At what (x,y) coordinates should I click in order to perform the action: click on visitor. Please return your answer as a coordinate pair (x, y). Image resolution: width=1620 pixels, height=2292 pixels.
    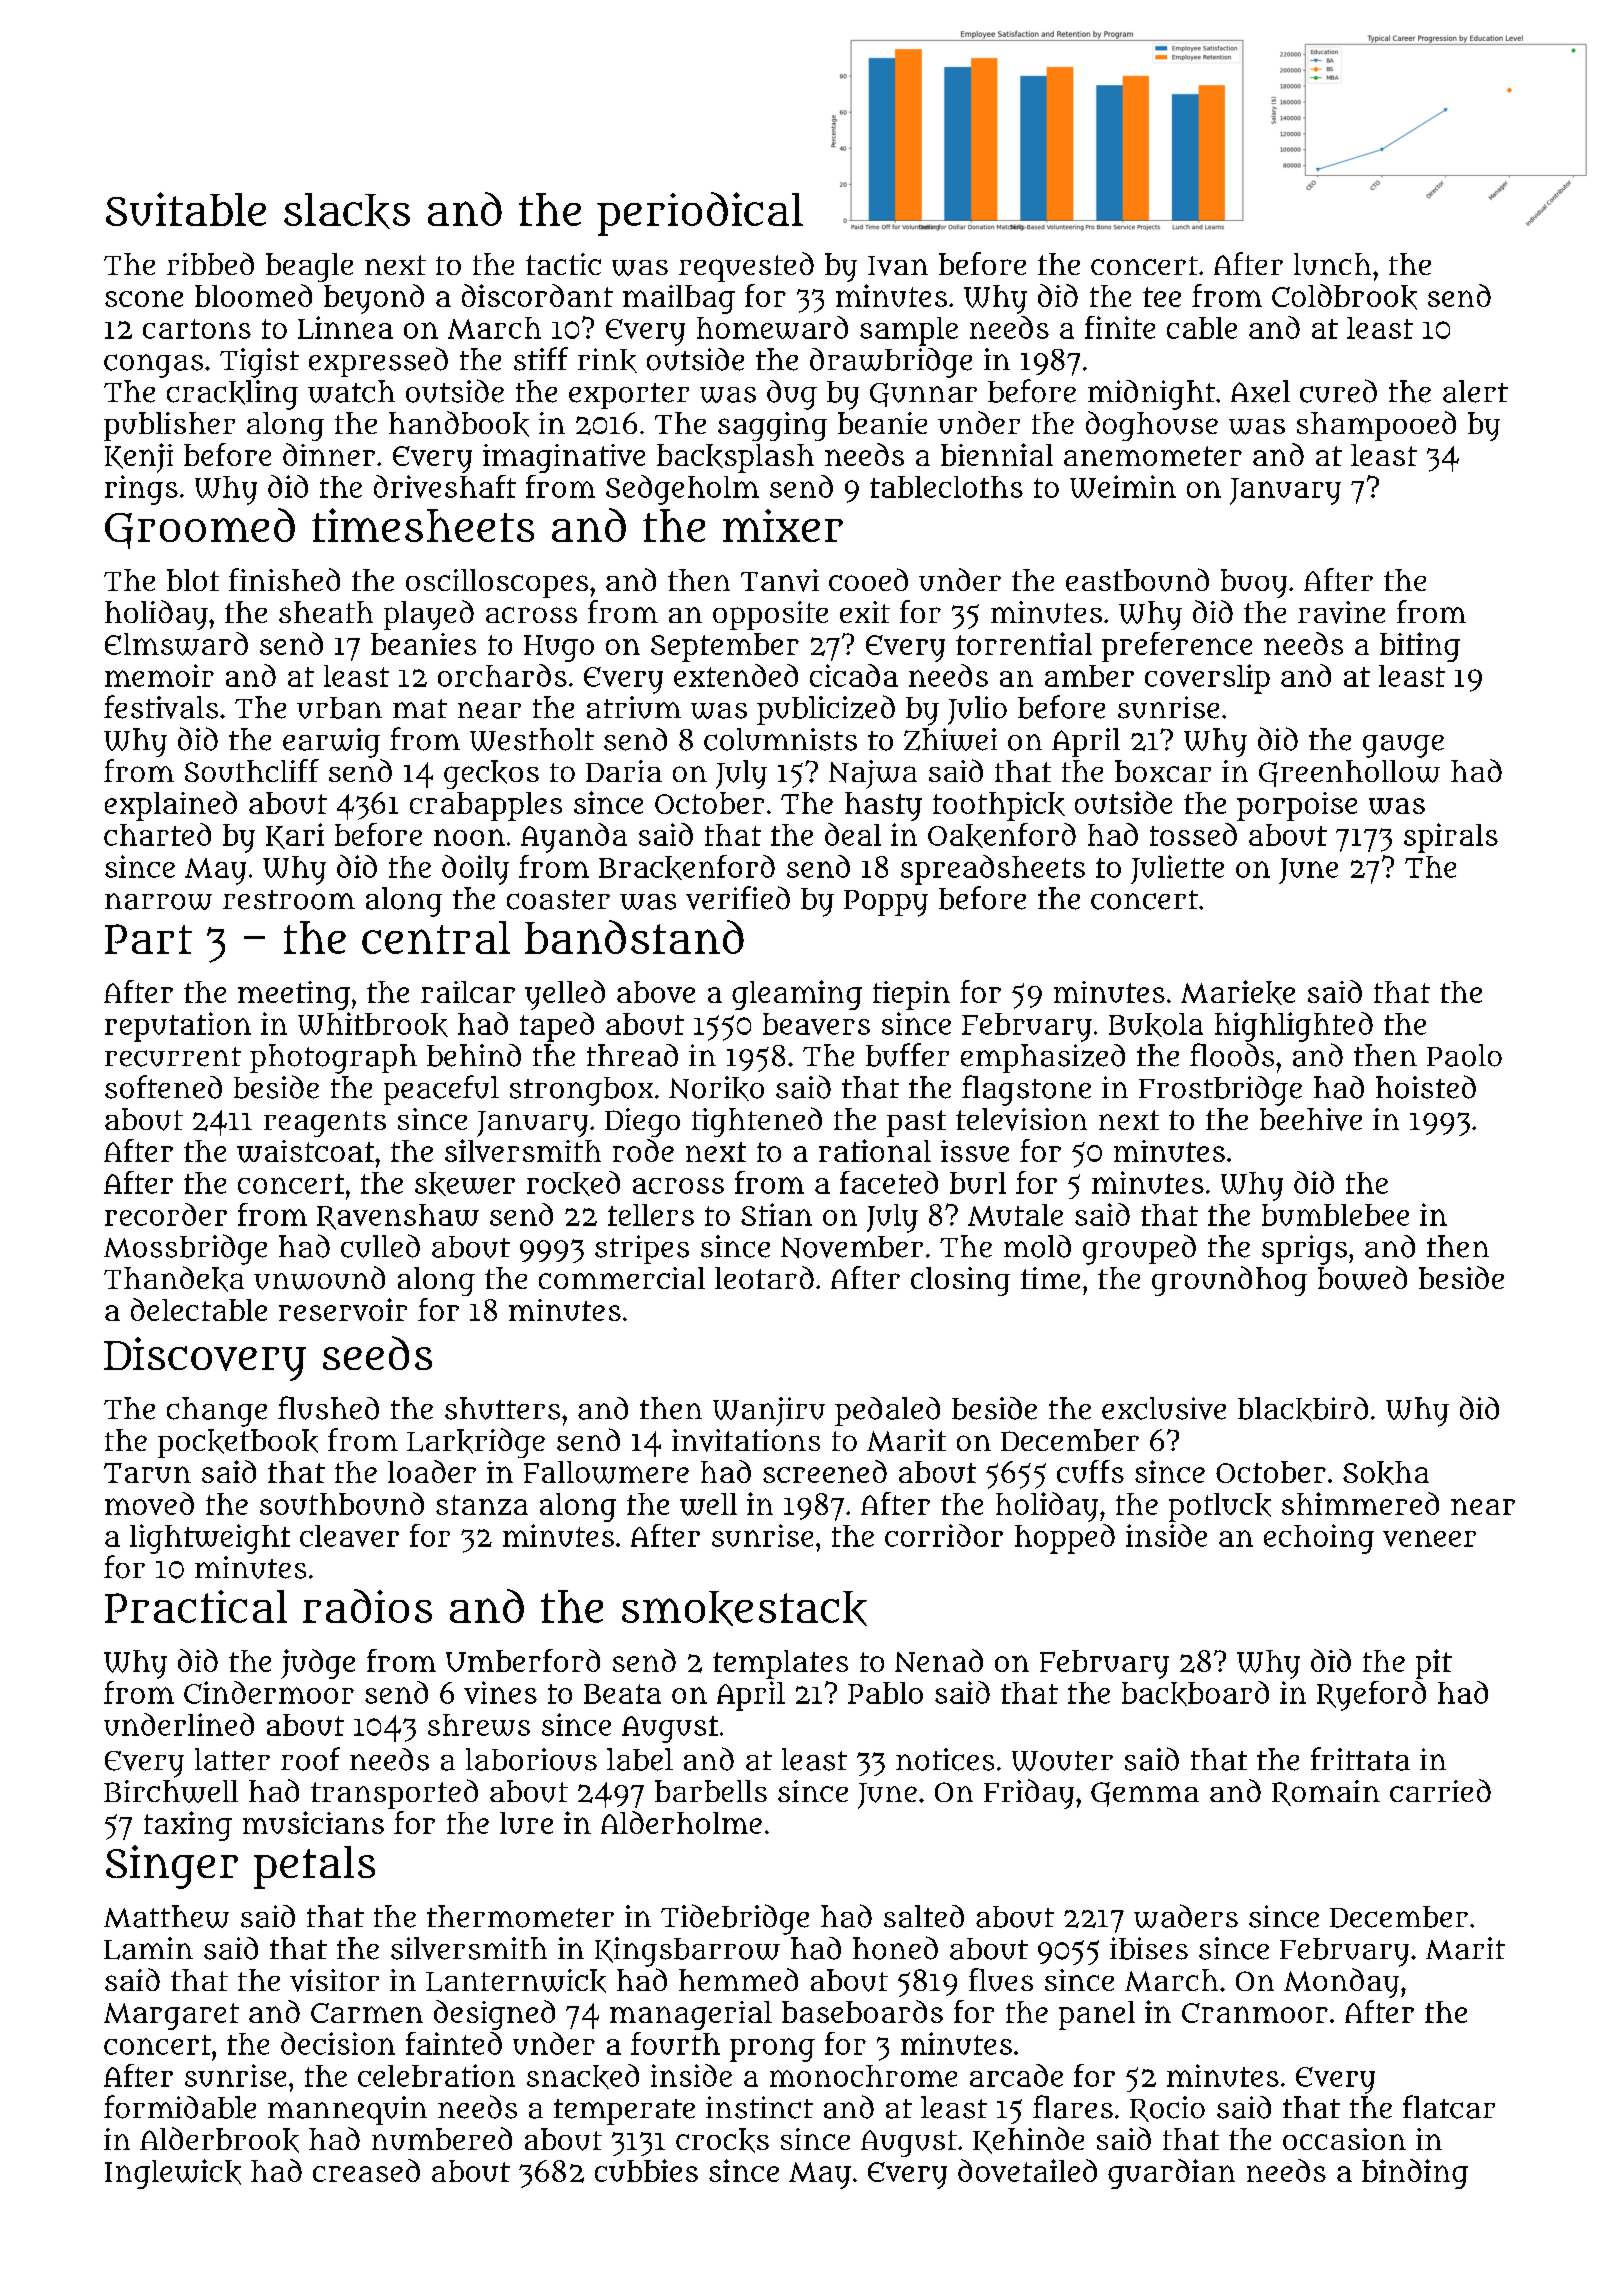
    Looking at the image, I should click on (334, 1980).
